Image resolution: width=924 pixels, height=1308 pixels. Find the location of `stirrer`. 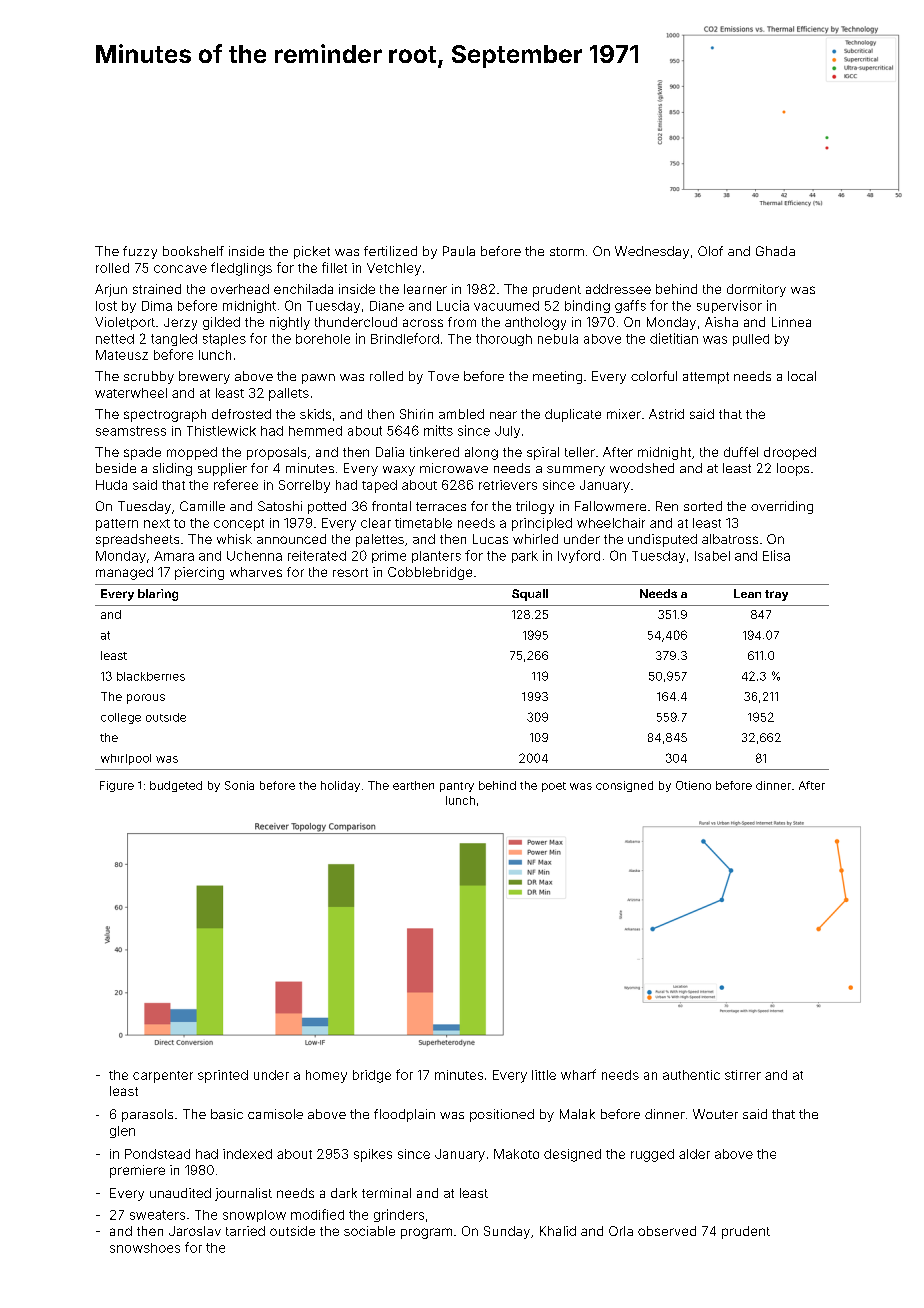

stirrer is located at coordinates (743, 1075).
